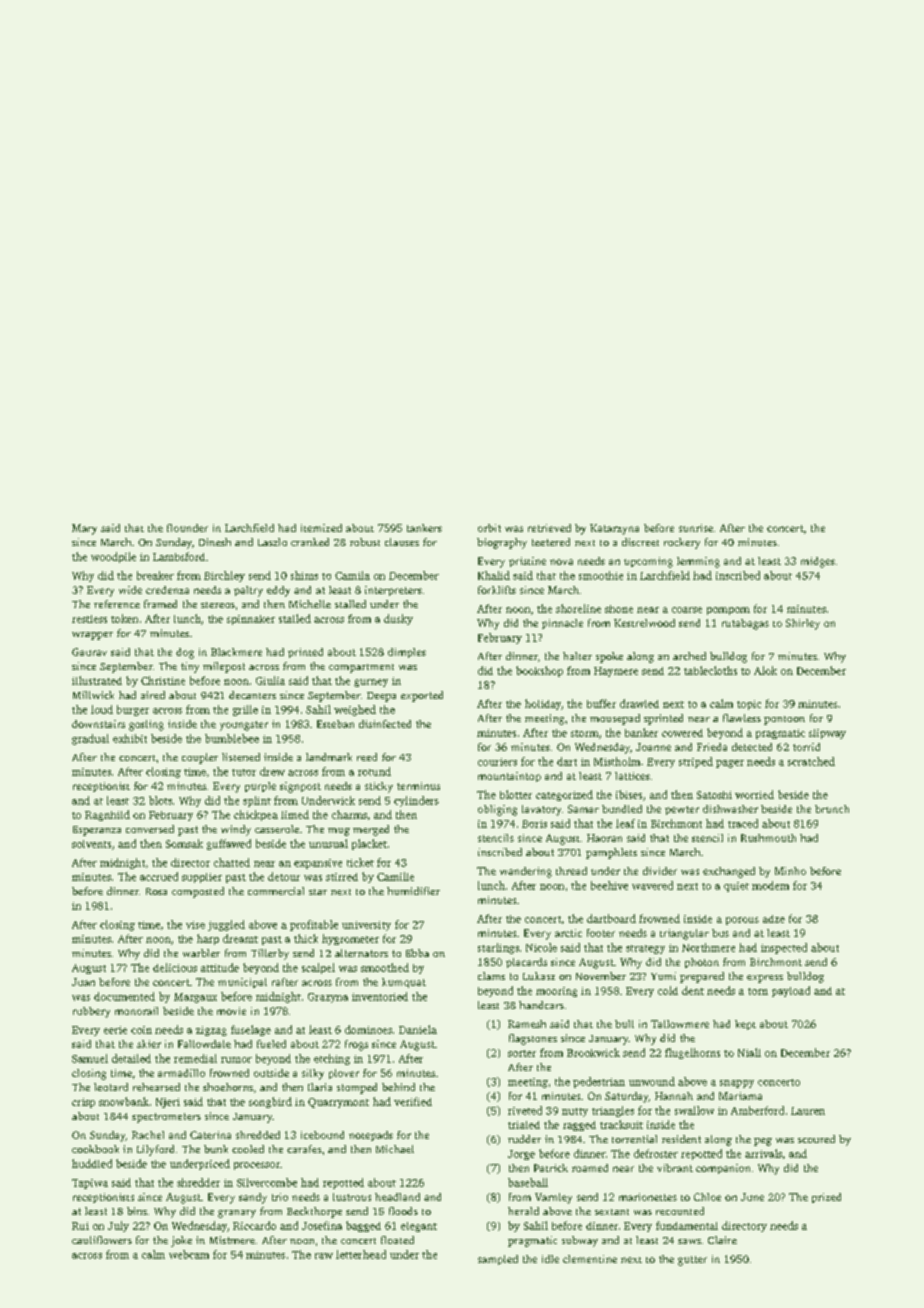 This screenshot has height=1308, width=924. I want to click on webcam, so click(189, 1254).
